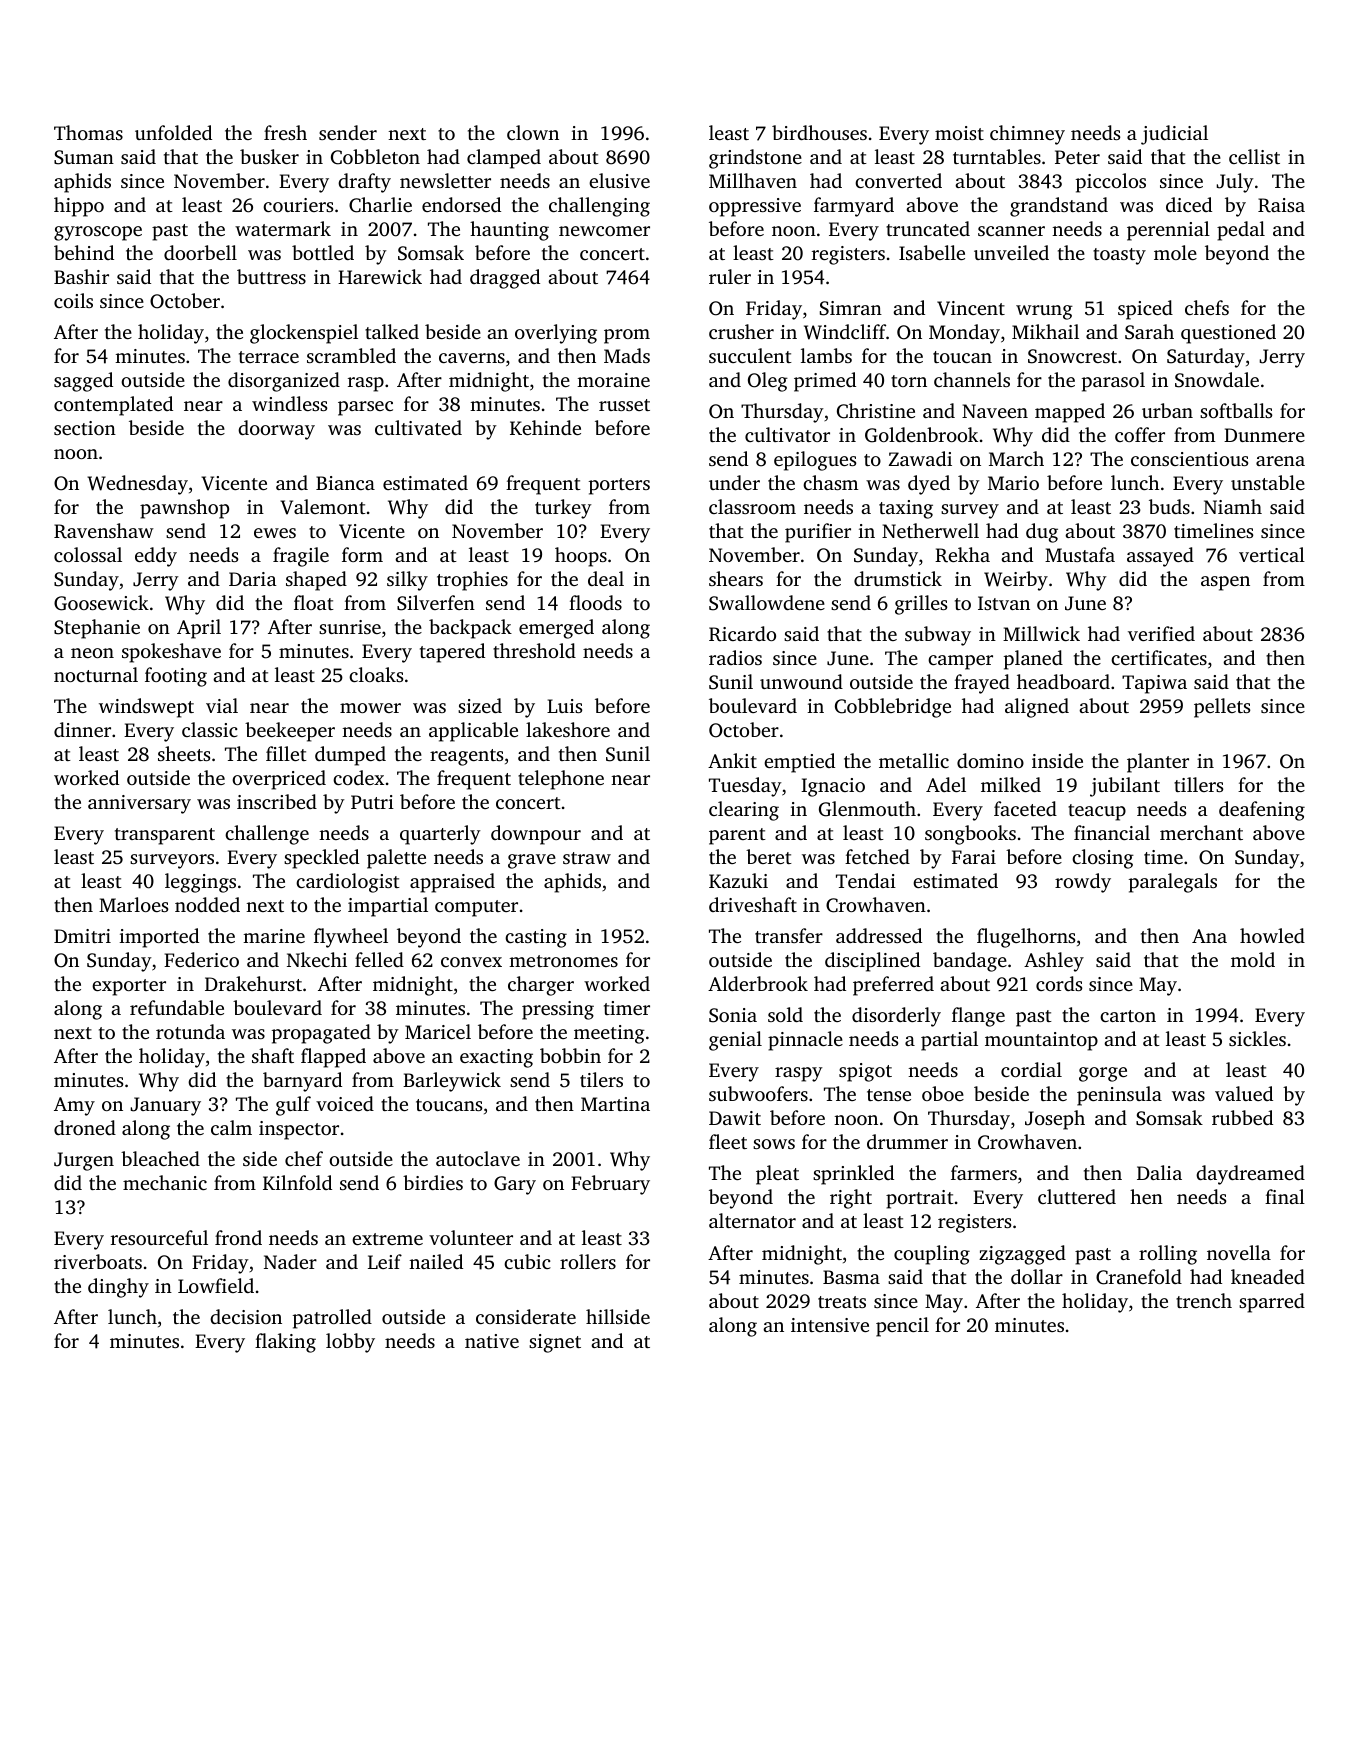 The width and height of the page is (1359, 1758). I want to click on straw, so click(587, 858).
